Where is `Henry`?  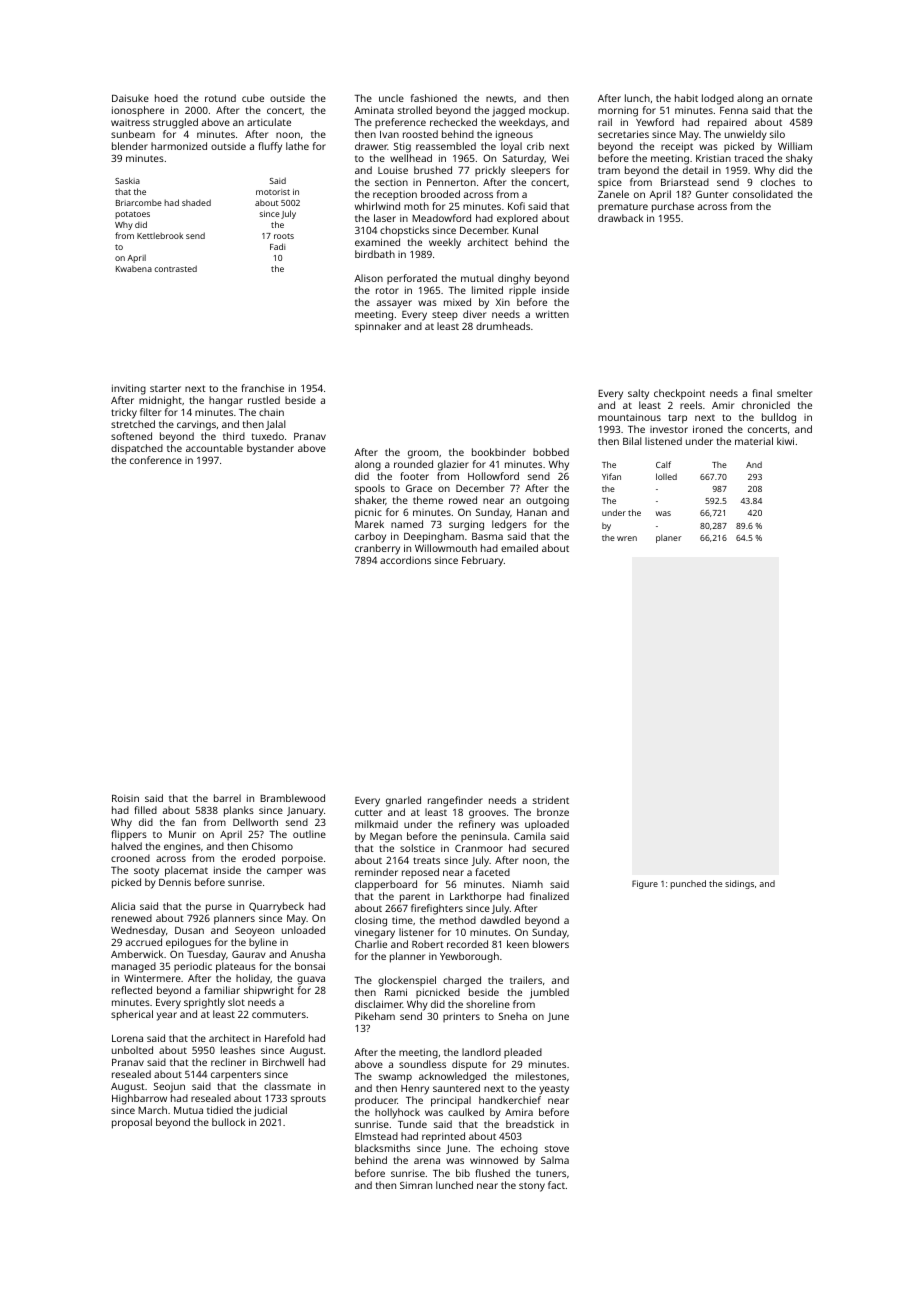
Henry is located at coordinates (415, 1090).
